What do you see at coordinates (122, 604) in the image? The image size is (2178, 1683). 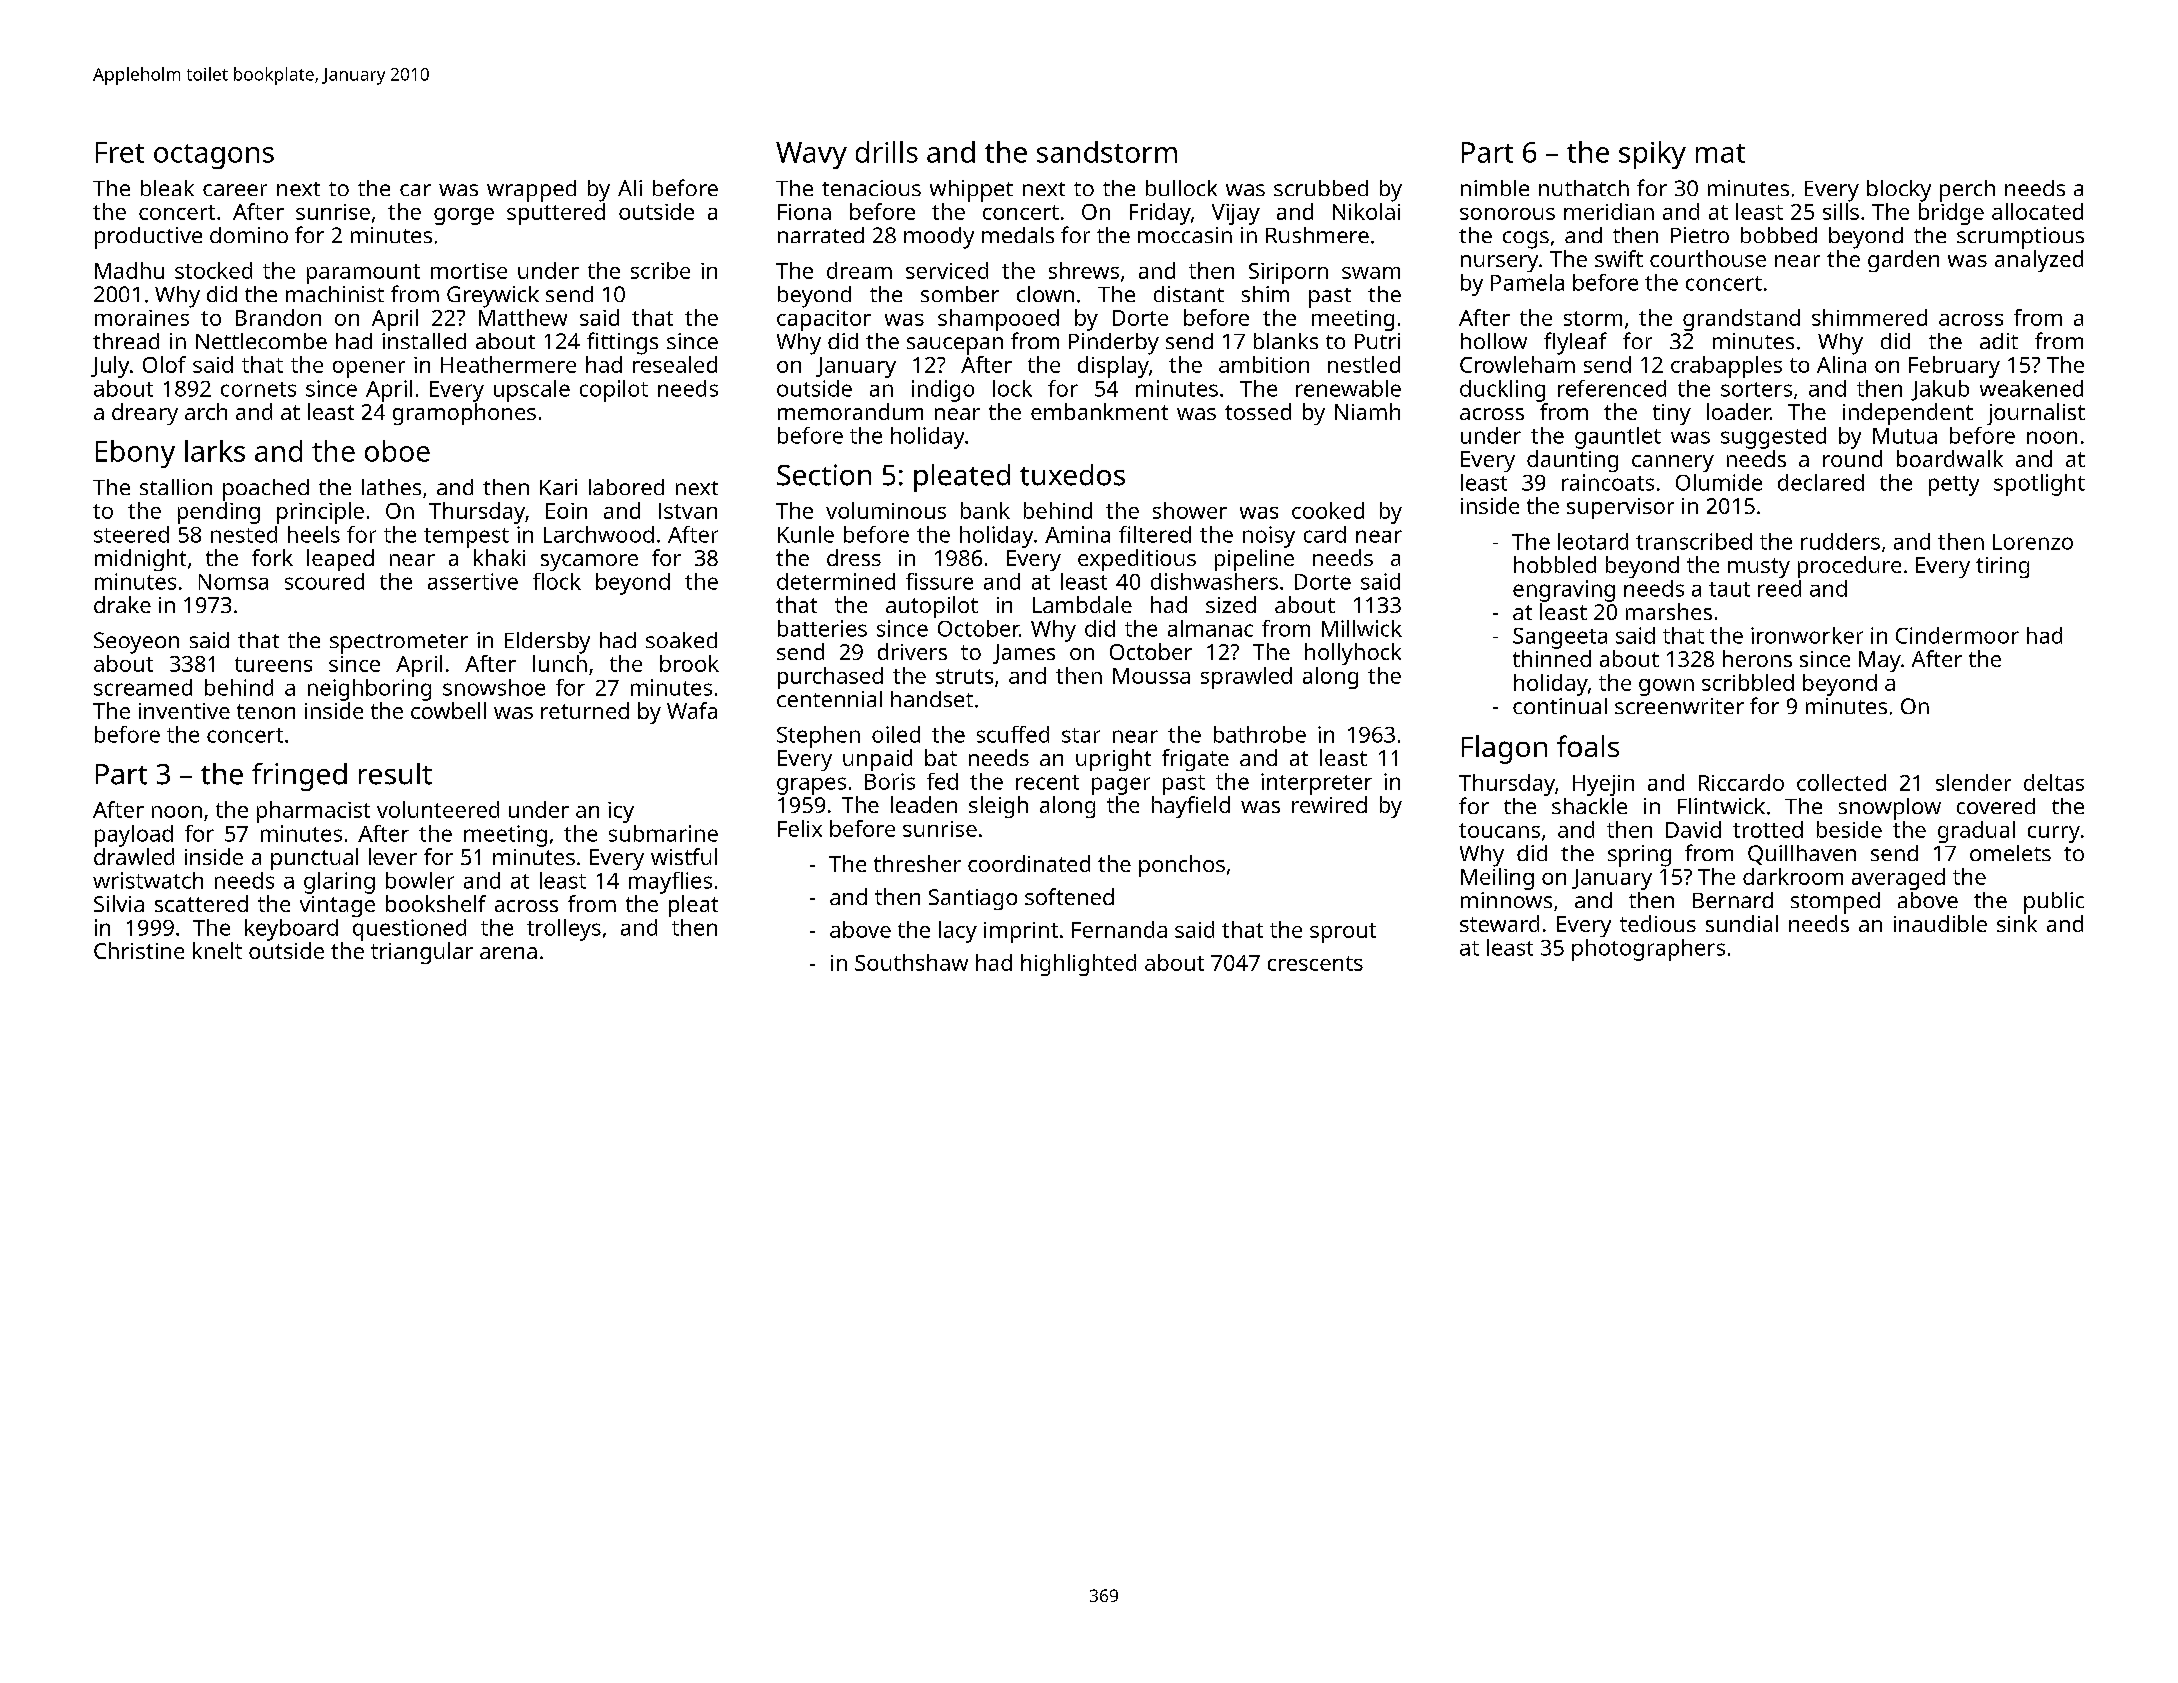 I see `drake` at bounding box center [122, 604].
